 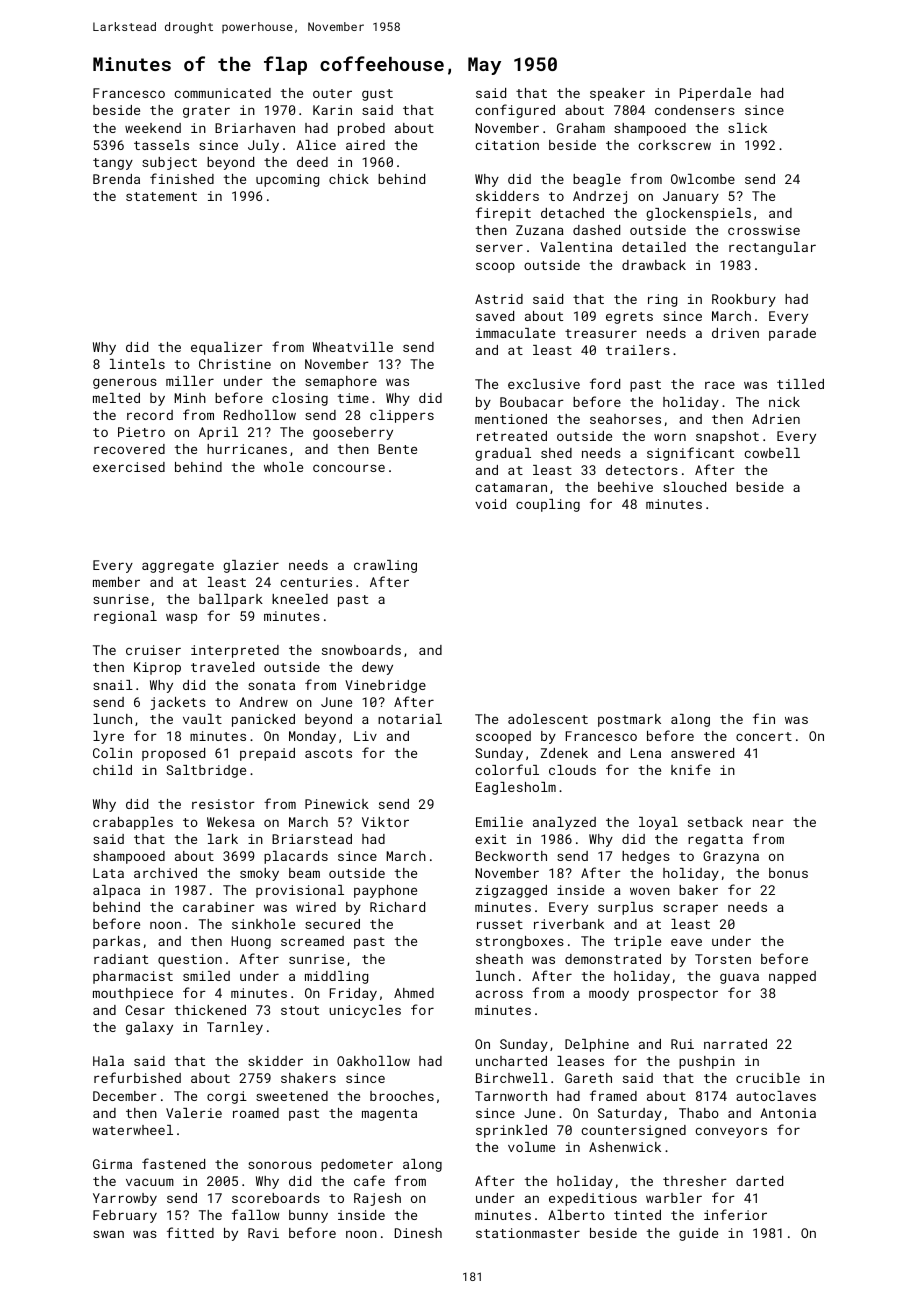 I want to click on Bente, so click(x=397, y=449).
